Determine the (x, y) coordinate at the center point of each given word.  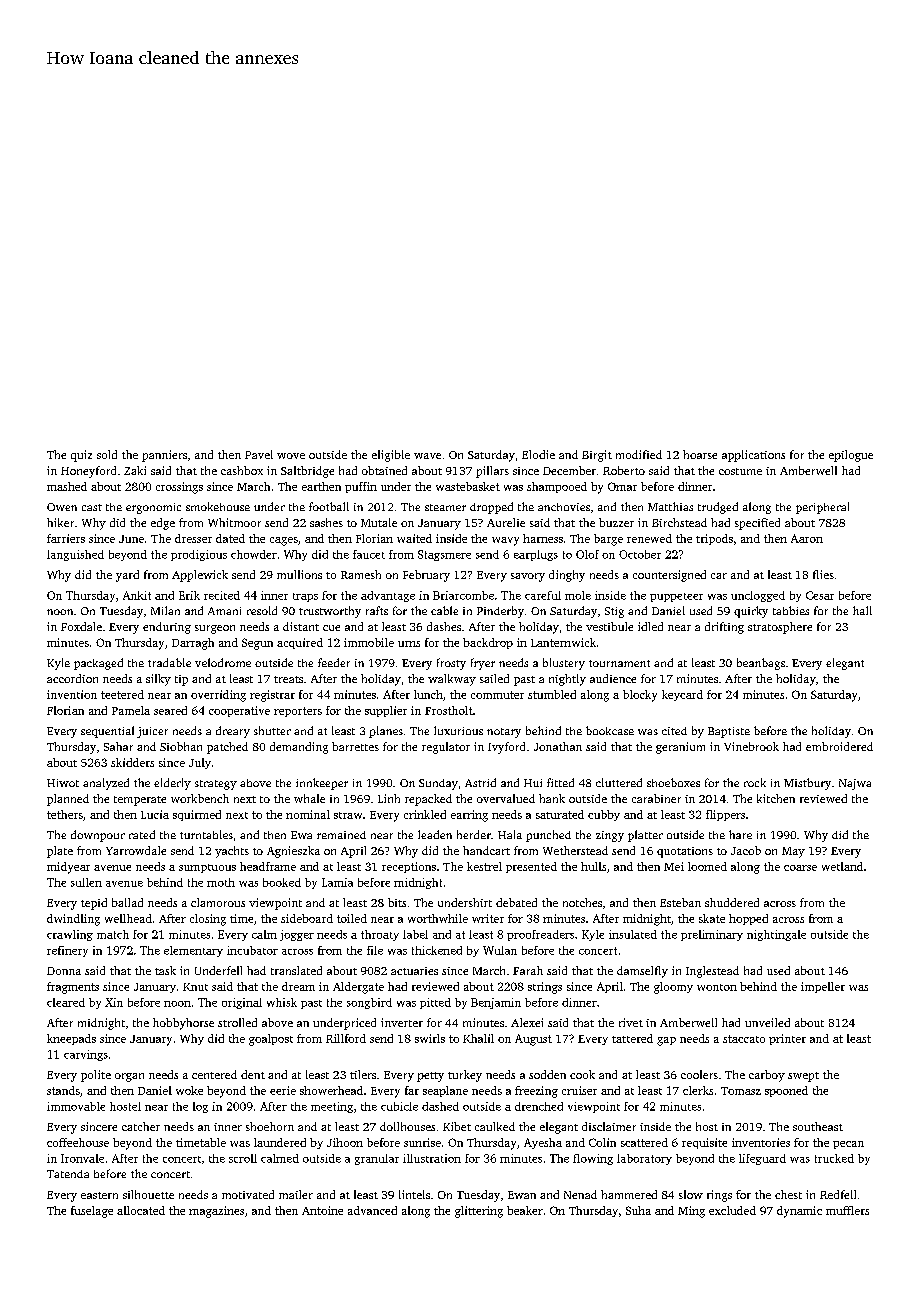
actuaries (414, 971)
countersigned (669, 576)
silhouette (148, 1194)
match (113, 934)
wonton (717, 987)
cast (92, 507)
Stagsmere (444, 555)
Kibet (457, 1126)
